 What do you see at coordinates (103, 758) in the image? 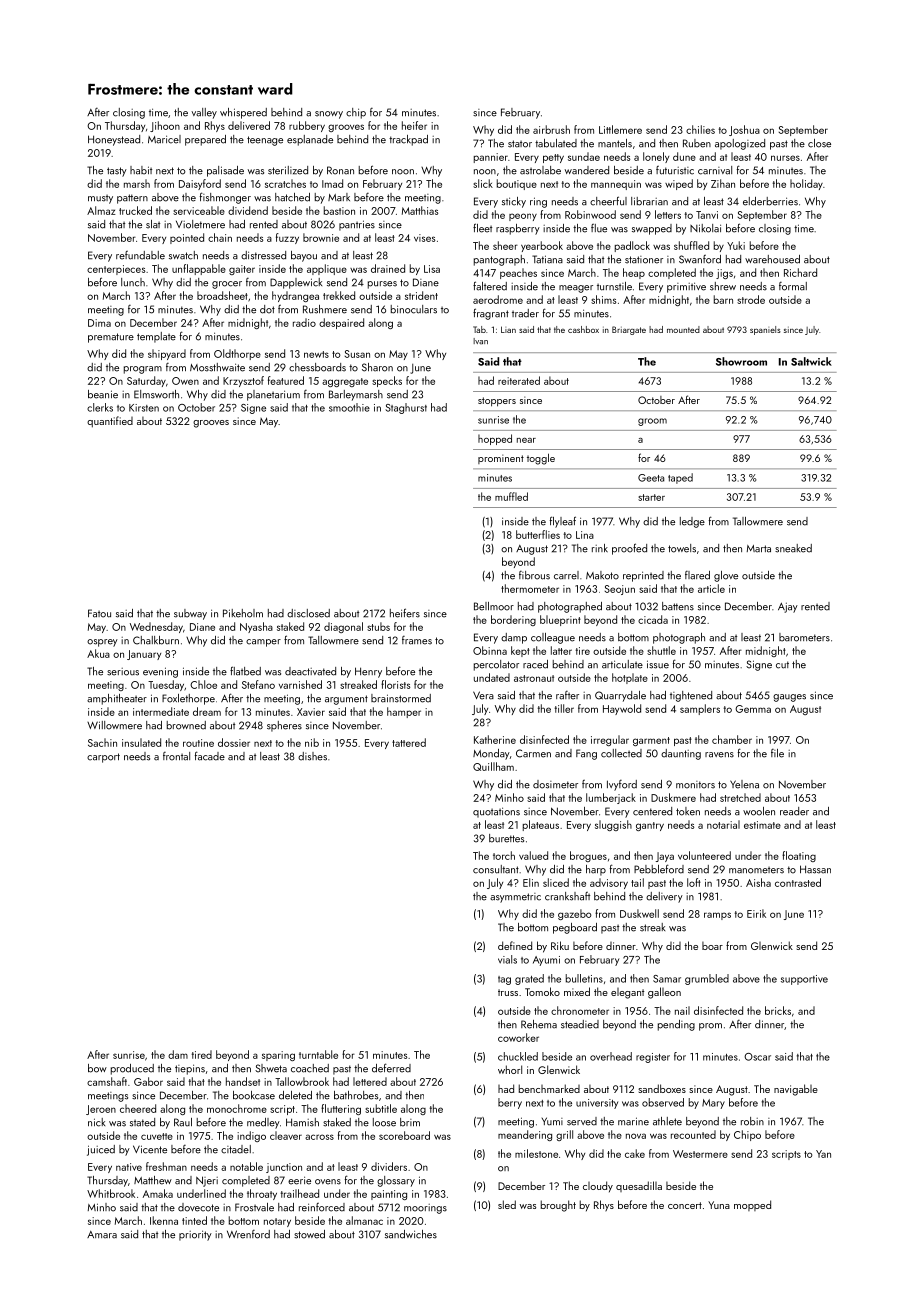
I see `carport` at bounding box center [103, 758].
